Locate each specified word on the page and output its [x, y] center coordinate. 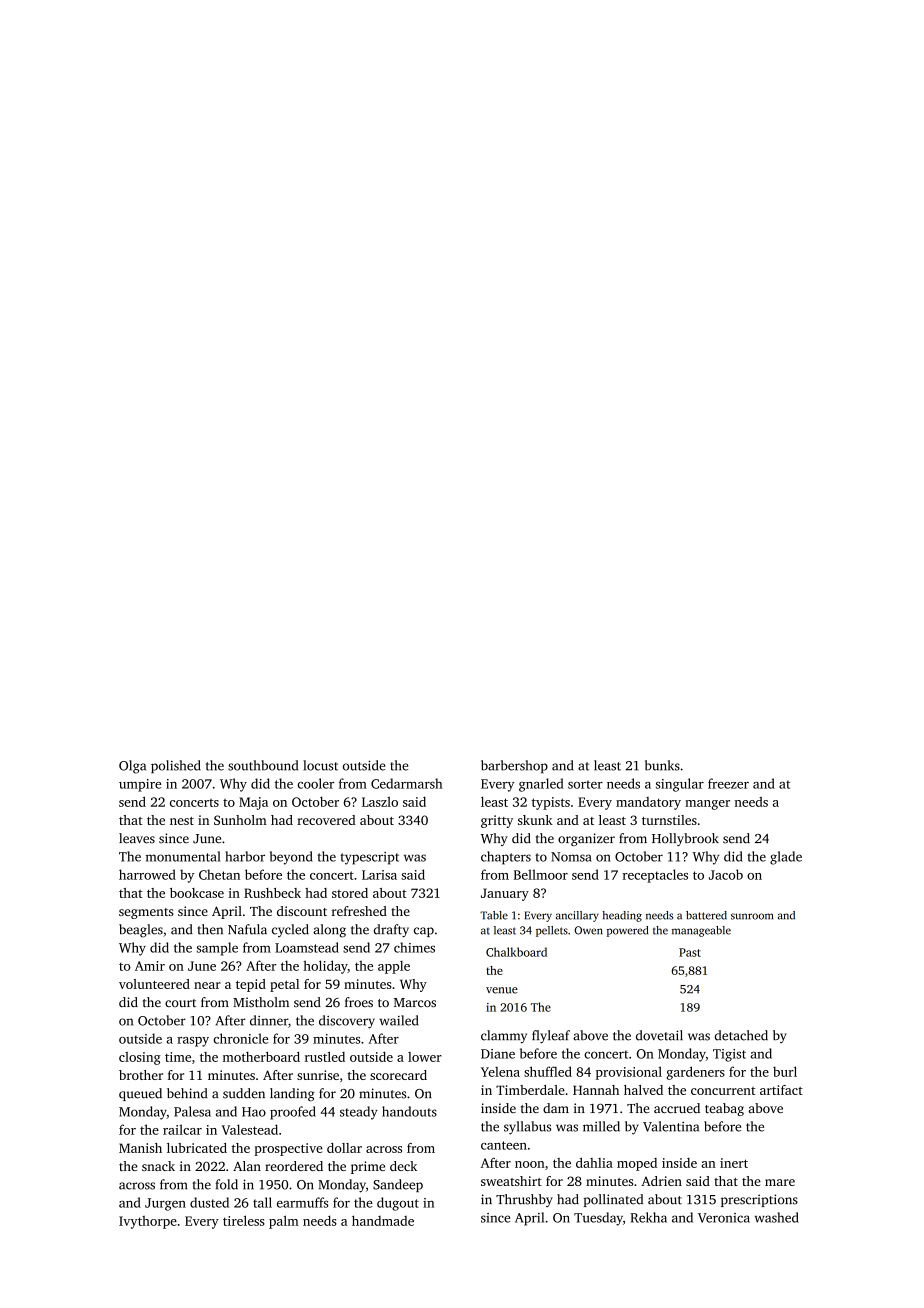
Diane [498, 1054]
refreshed [359, 911]
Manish [140, 1148]
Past [690, 952]
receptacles [655, 876]
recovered [326, 820]
